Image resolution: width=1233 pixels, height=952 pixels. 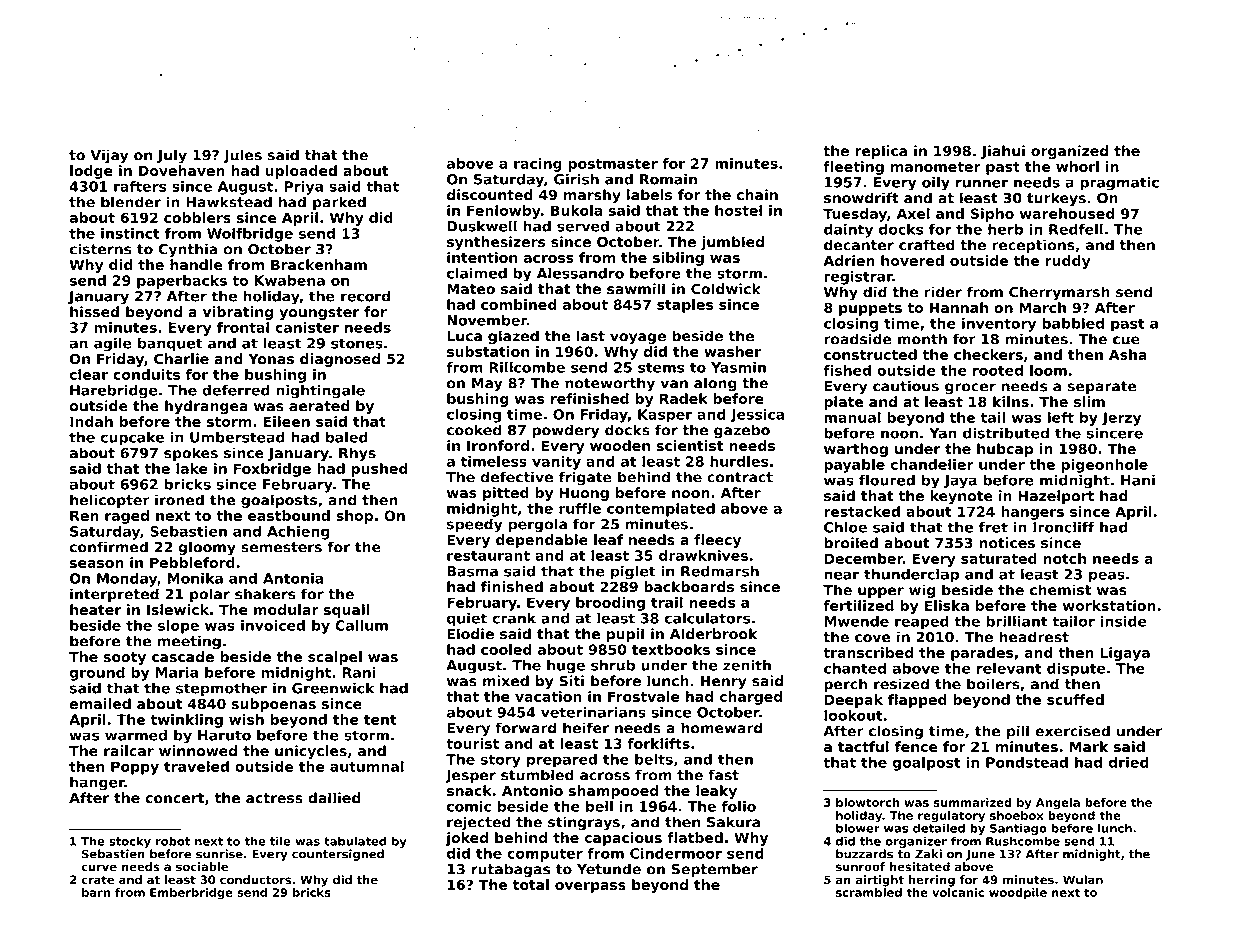 I want to click on woodpile, so click(x=1018, y=893).
